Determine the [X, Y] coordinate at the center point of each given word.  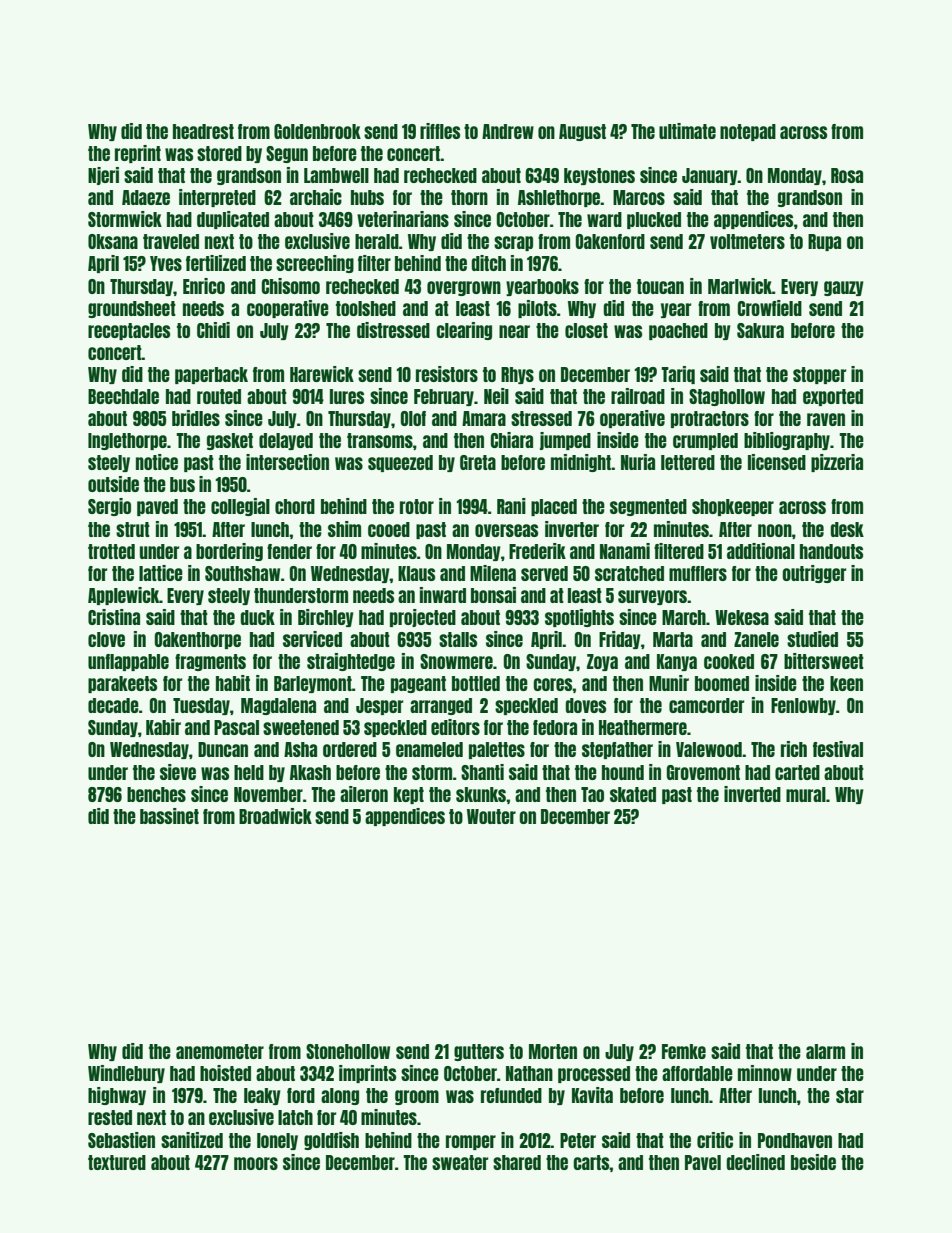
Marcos [639, 197]
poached [678, 331]
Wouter [491, 816]
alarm [825, 1051]
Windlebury [126, 1074]
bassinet [169, 816]
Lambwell [336, 175]
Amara [484, 418]
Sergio [109, 507]
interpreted [217, 198]
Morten [553, 1051]
